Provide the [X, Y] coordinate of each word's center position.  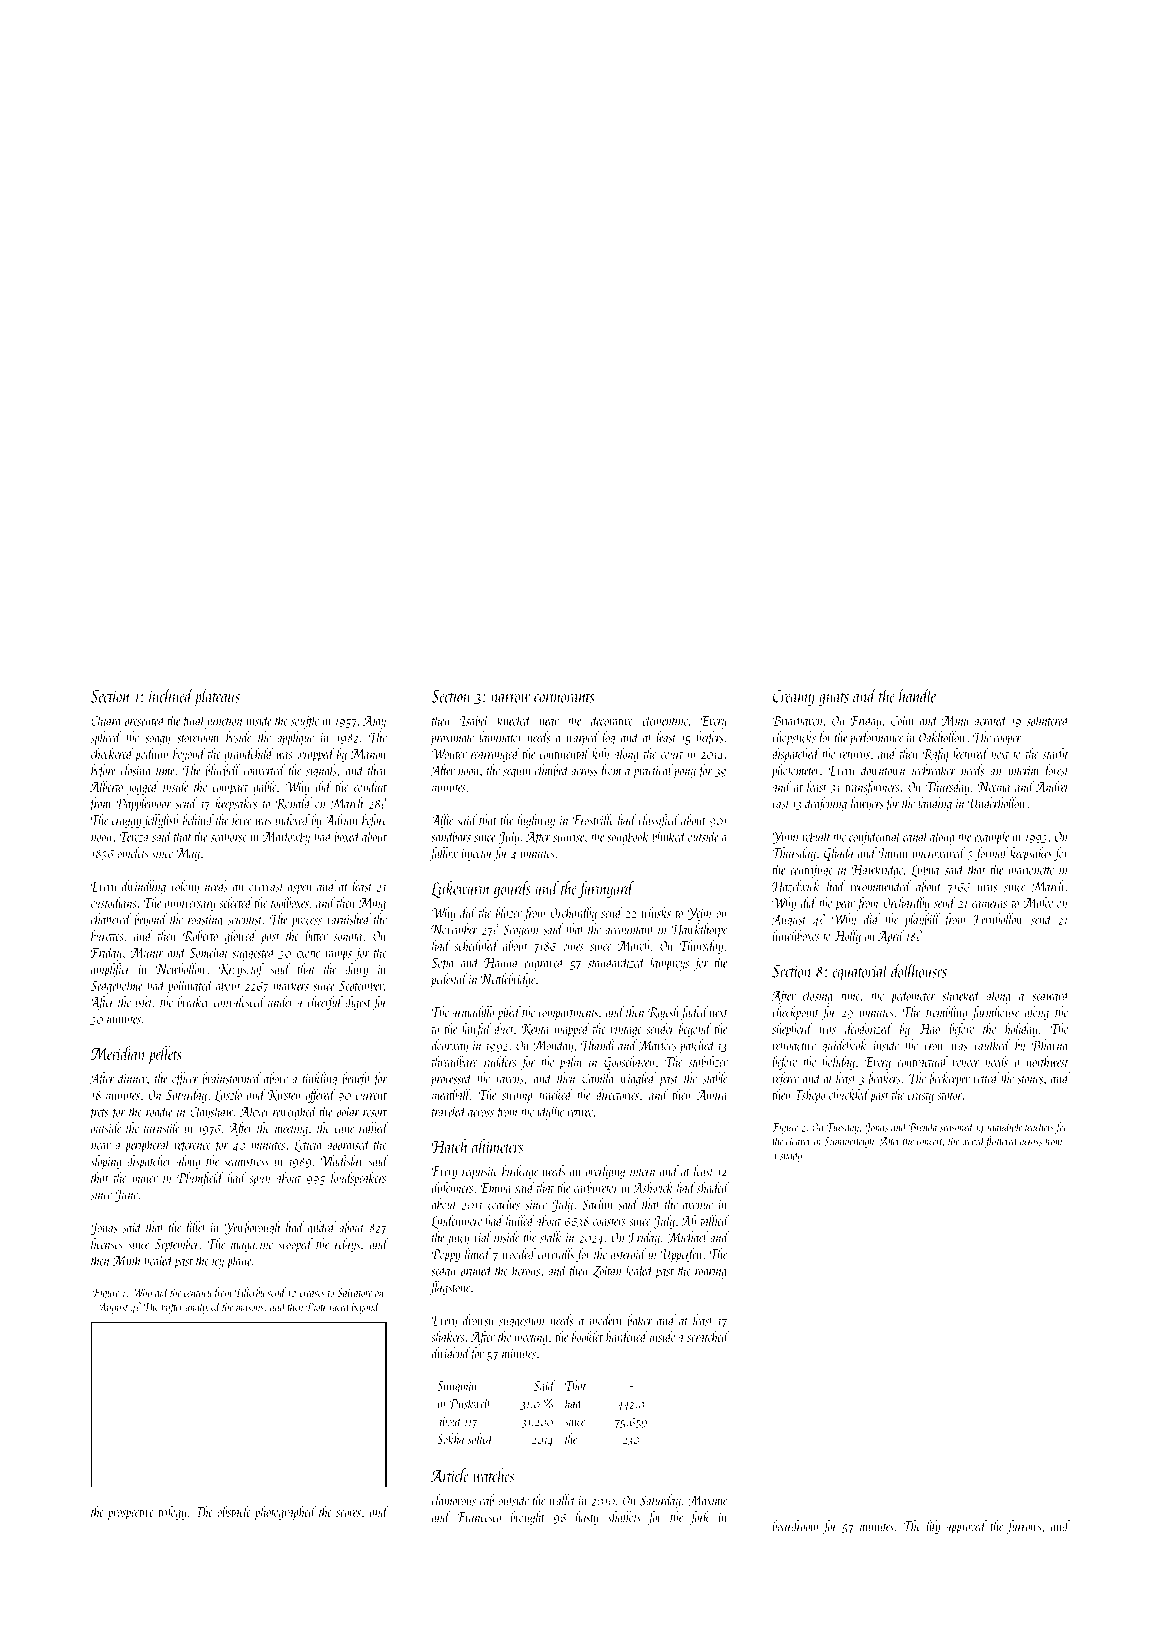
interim [1023, 771]
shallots [624, 1517]
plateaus [217, 698]
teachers [1039, 1127]
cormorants [564, 698]
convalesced [239, 1002]
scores [348, 1513]
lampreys [669, 963]
